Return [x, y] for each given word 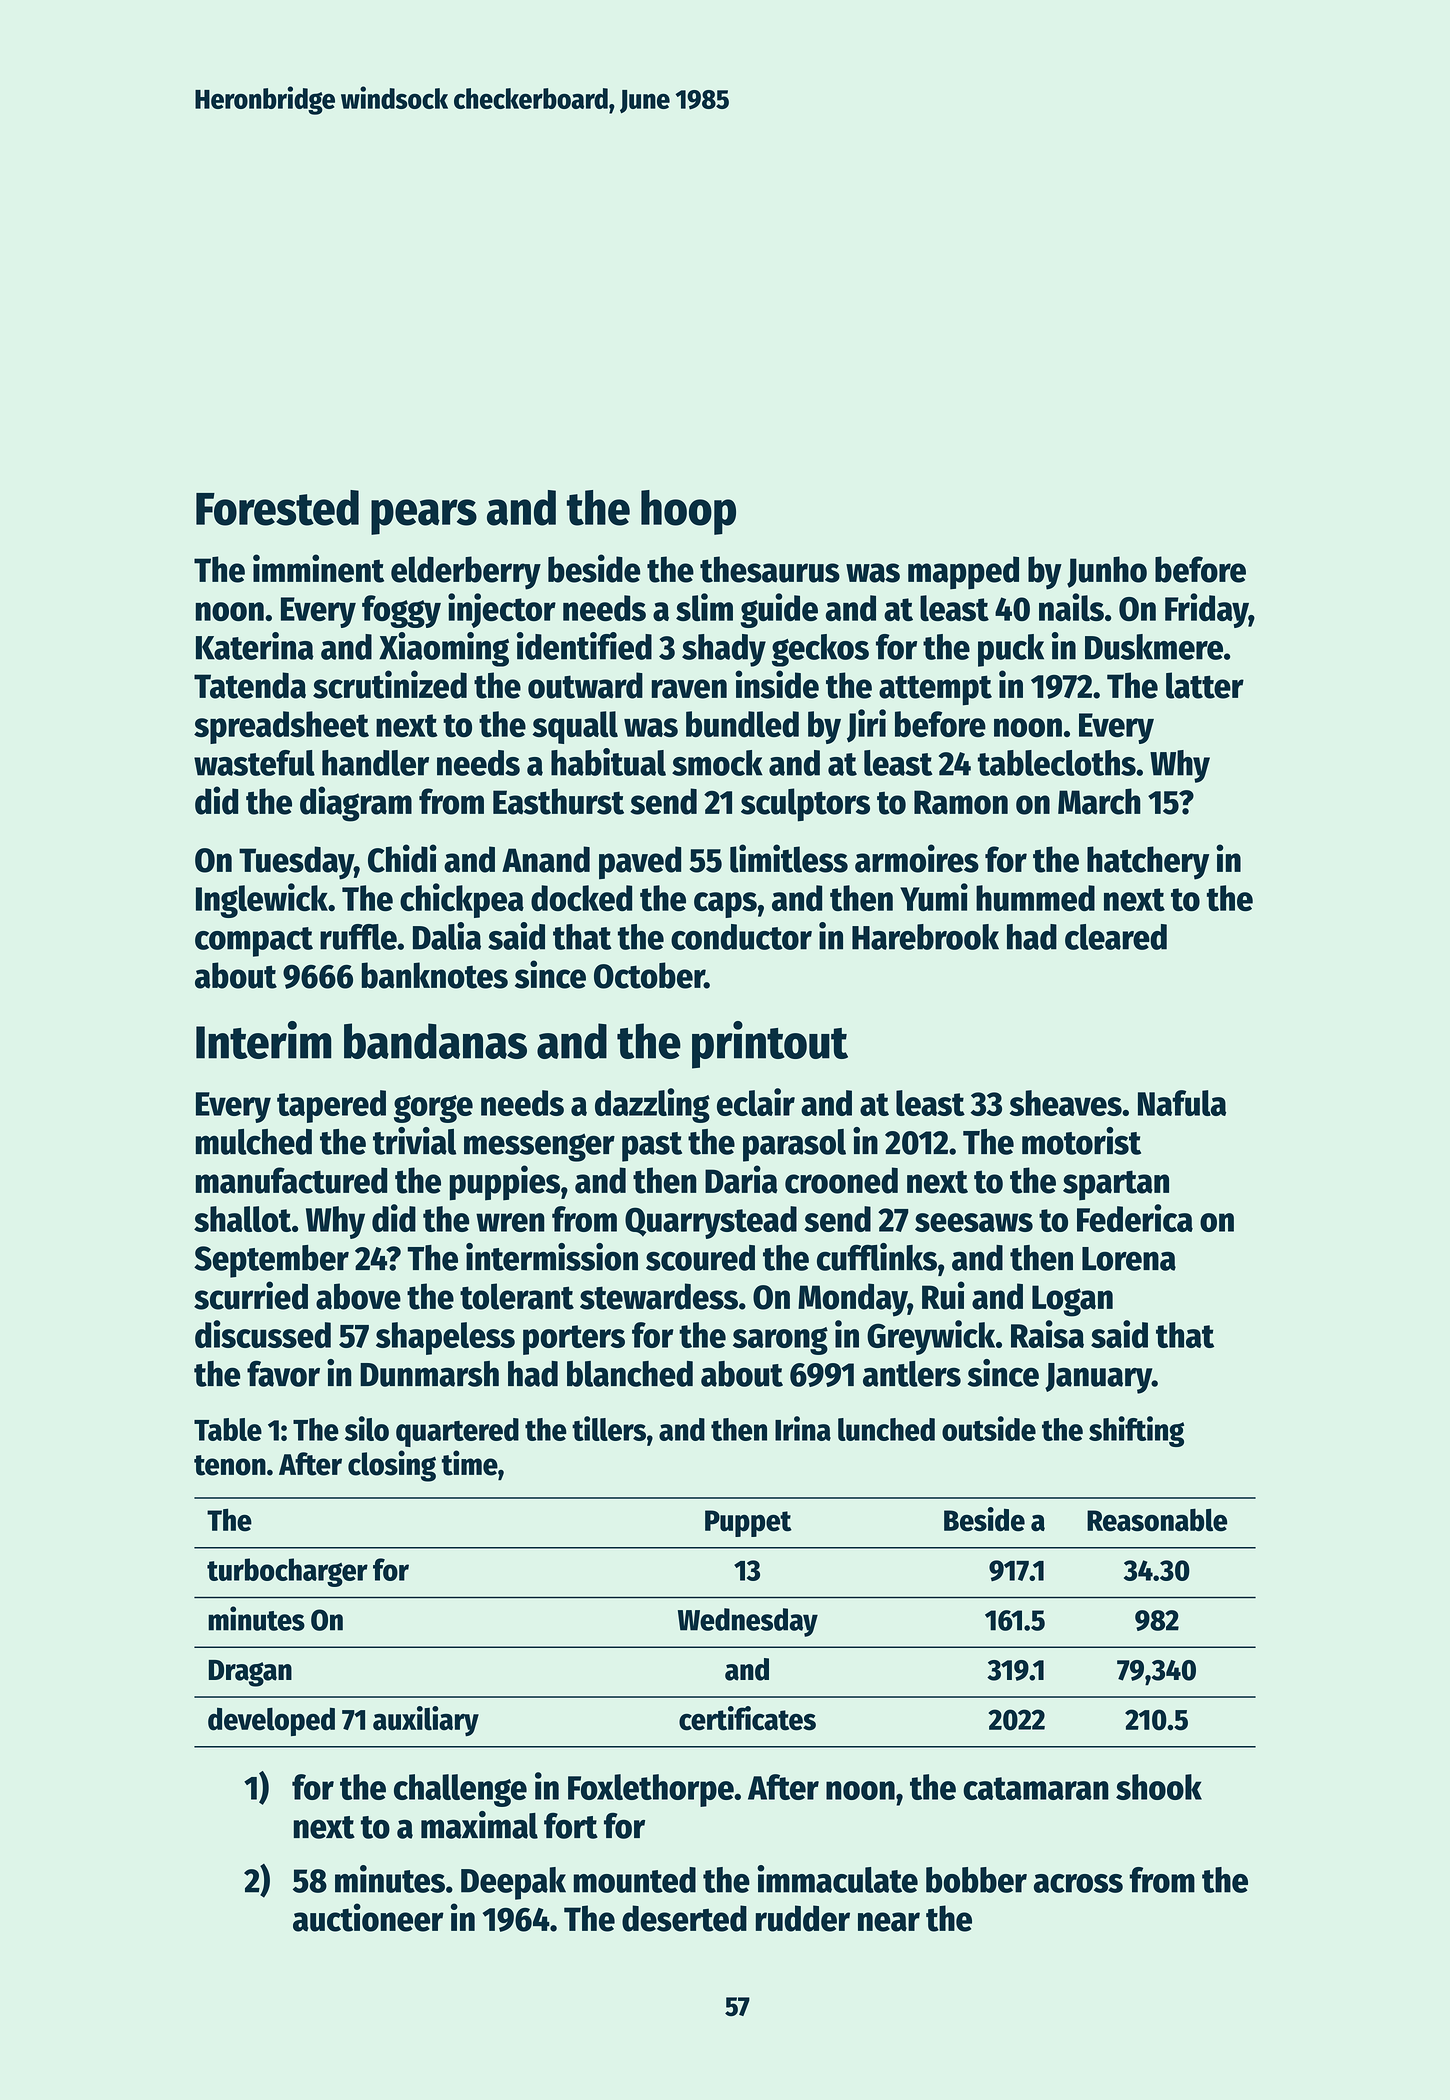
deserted [684, 1918]
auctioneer [368, 1917]
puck [1011, 650]
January [1098, 1378]
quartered [457, 1432]
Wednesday [748, 1622]
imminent [318, 568]
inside [777, 684]
